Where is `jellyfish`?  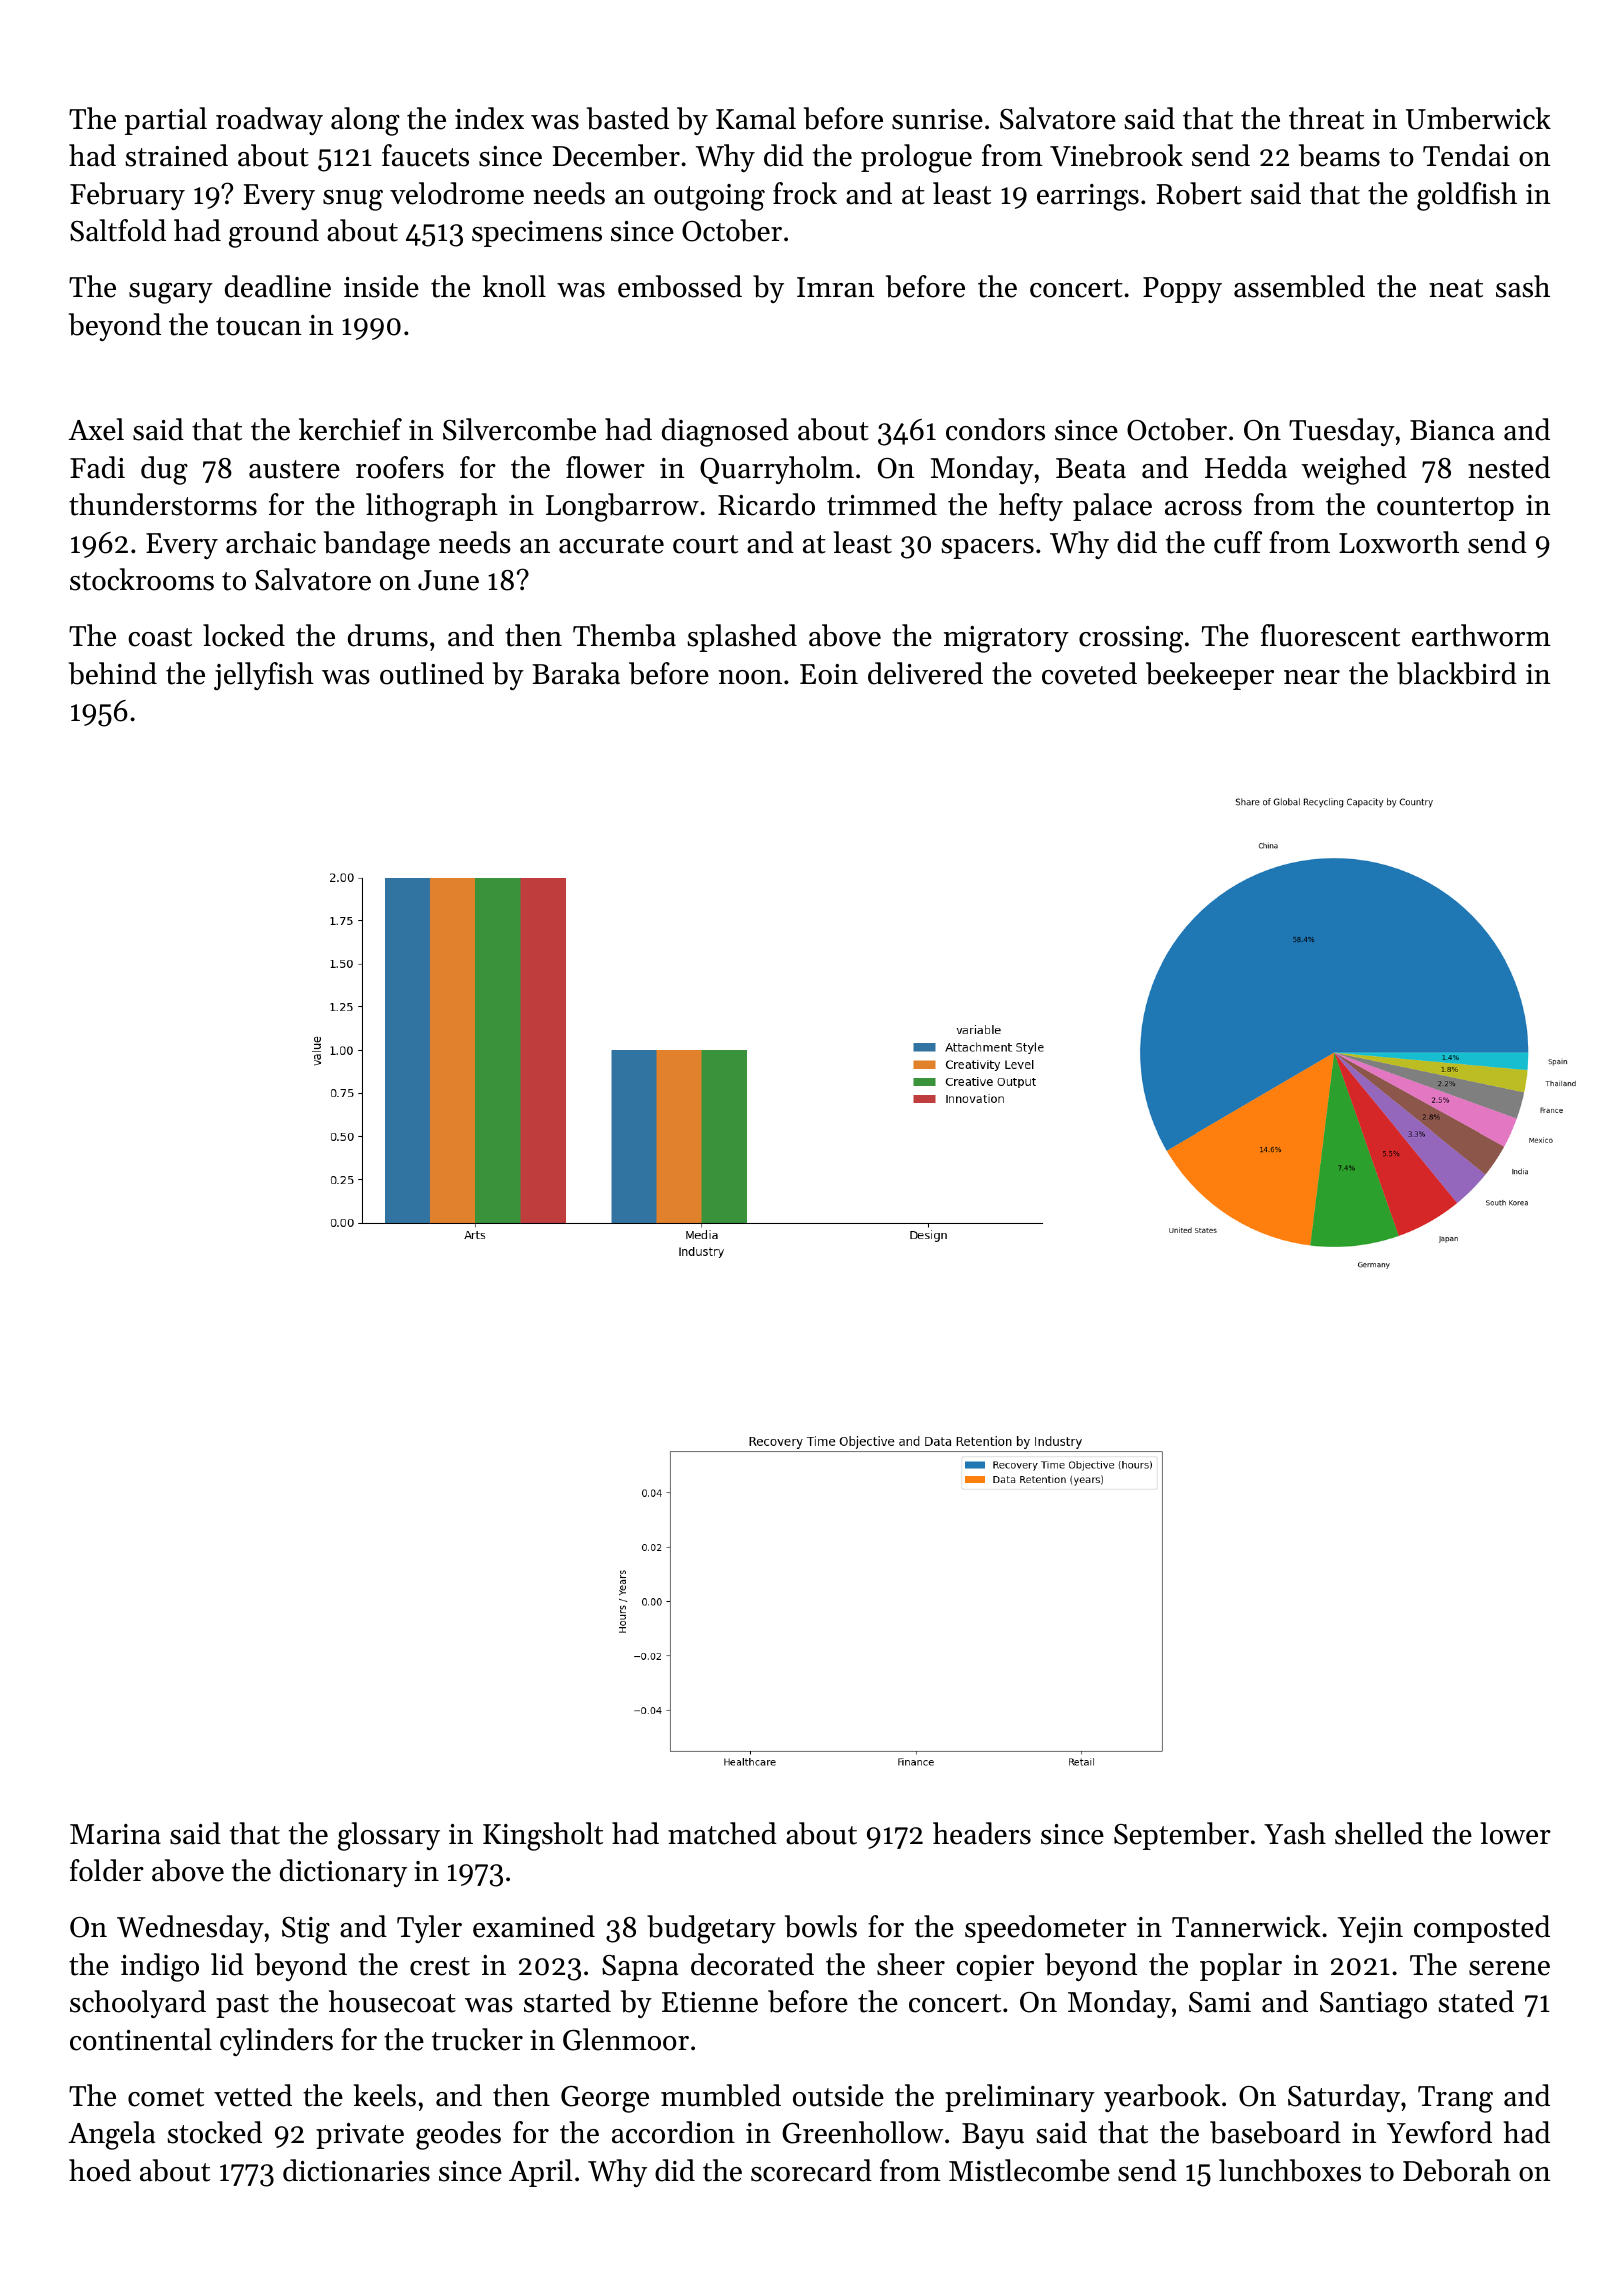
jellyfish is located at coordinates (264, 676).
